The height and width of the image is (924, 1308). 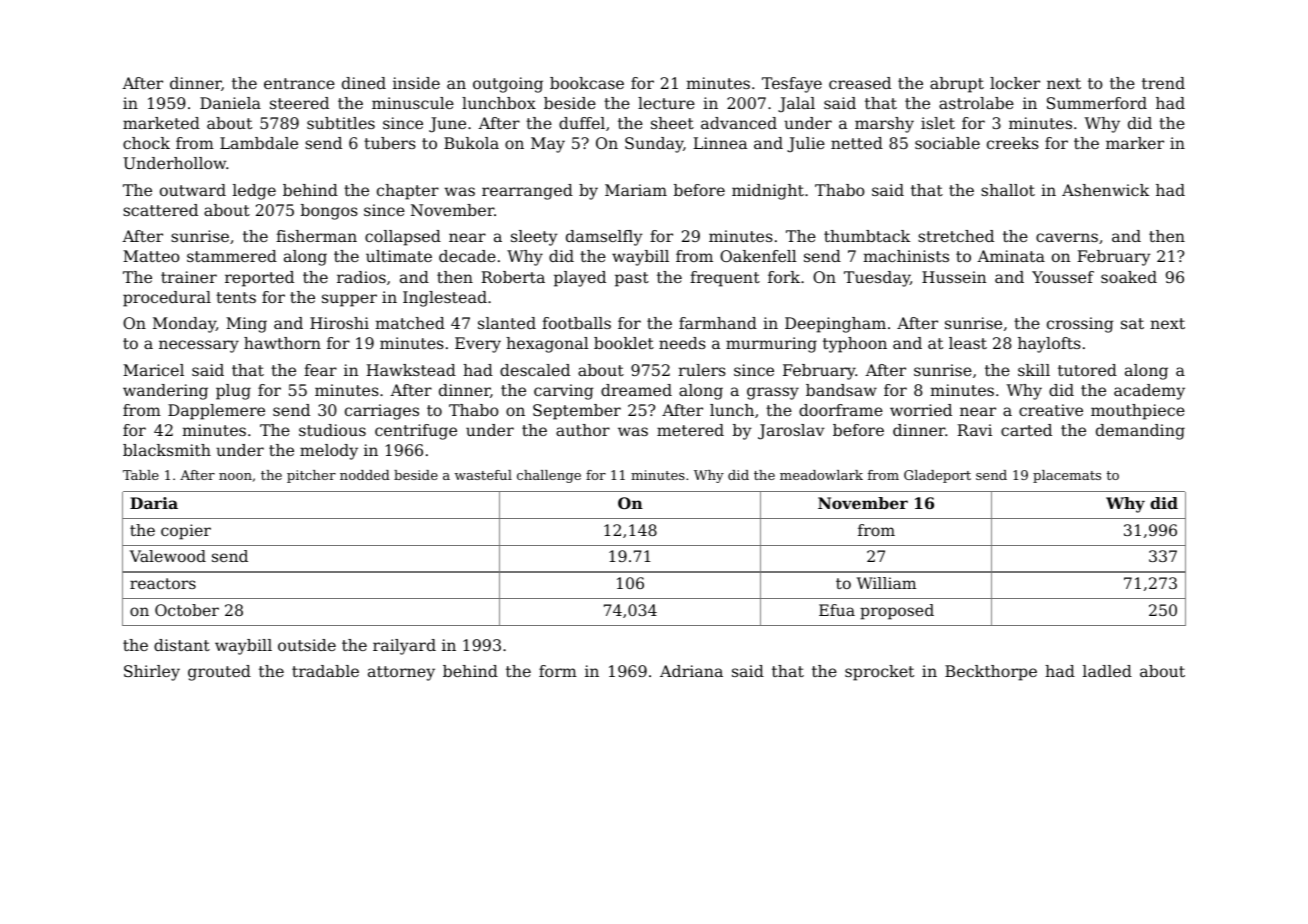 I want to click on reported, so click(x=259, y=279).
